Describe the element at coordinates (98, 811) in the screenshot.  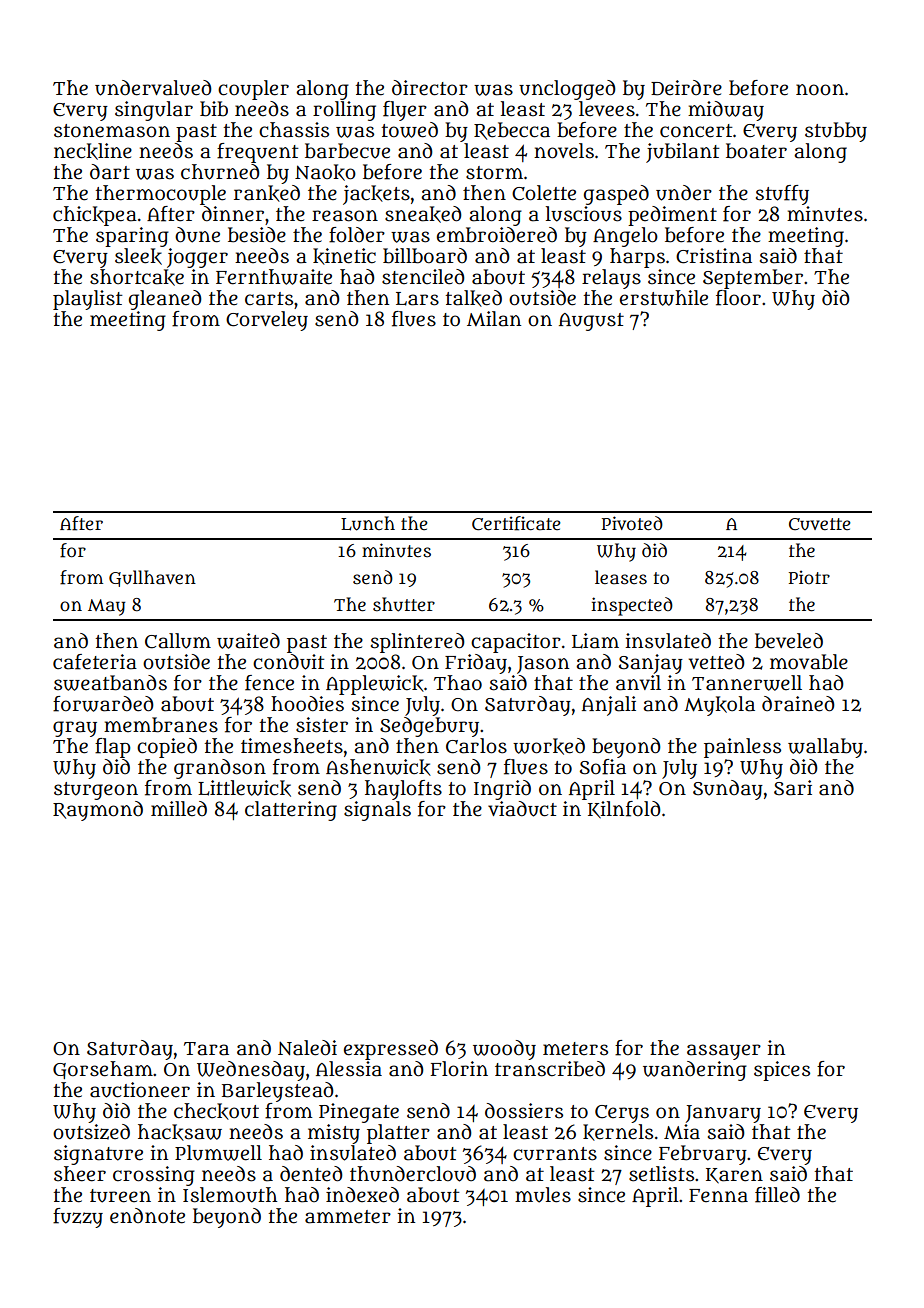
I see `Raymond` at that location.
